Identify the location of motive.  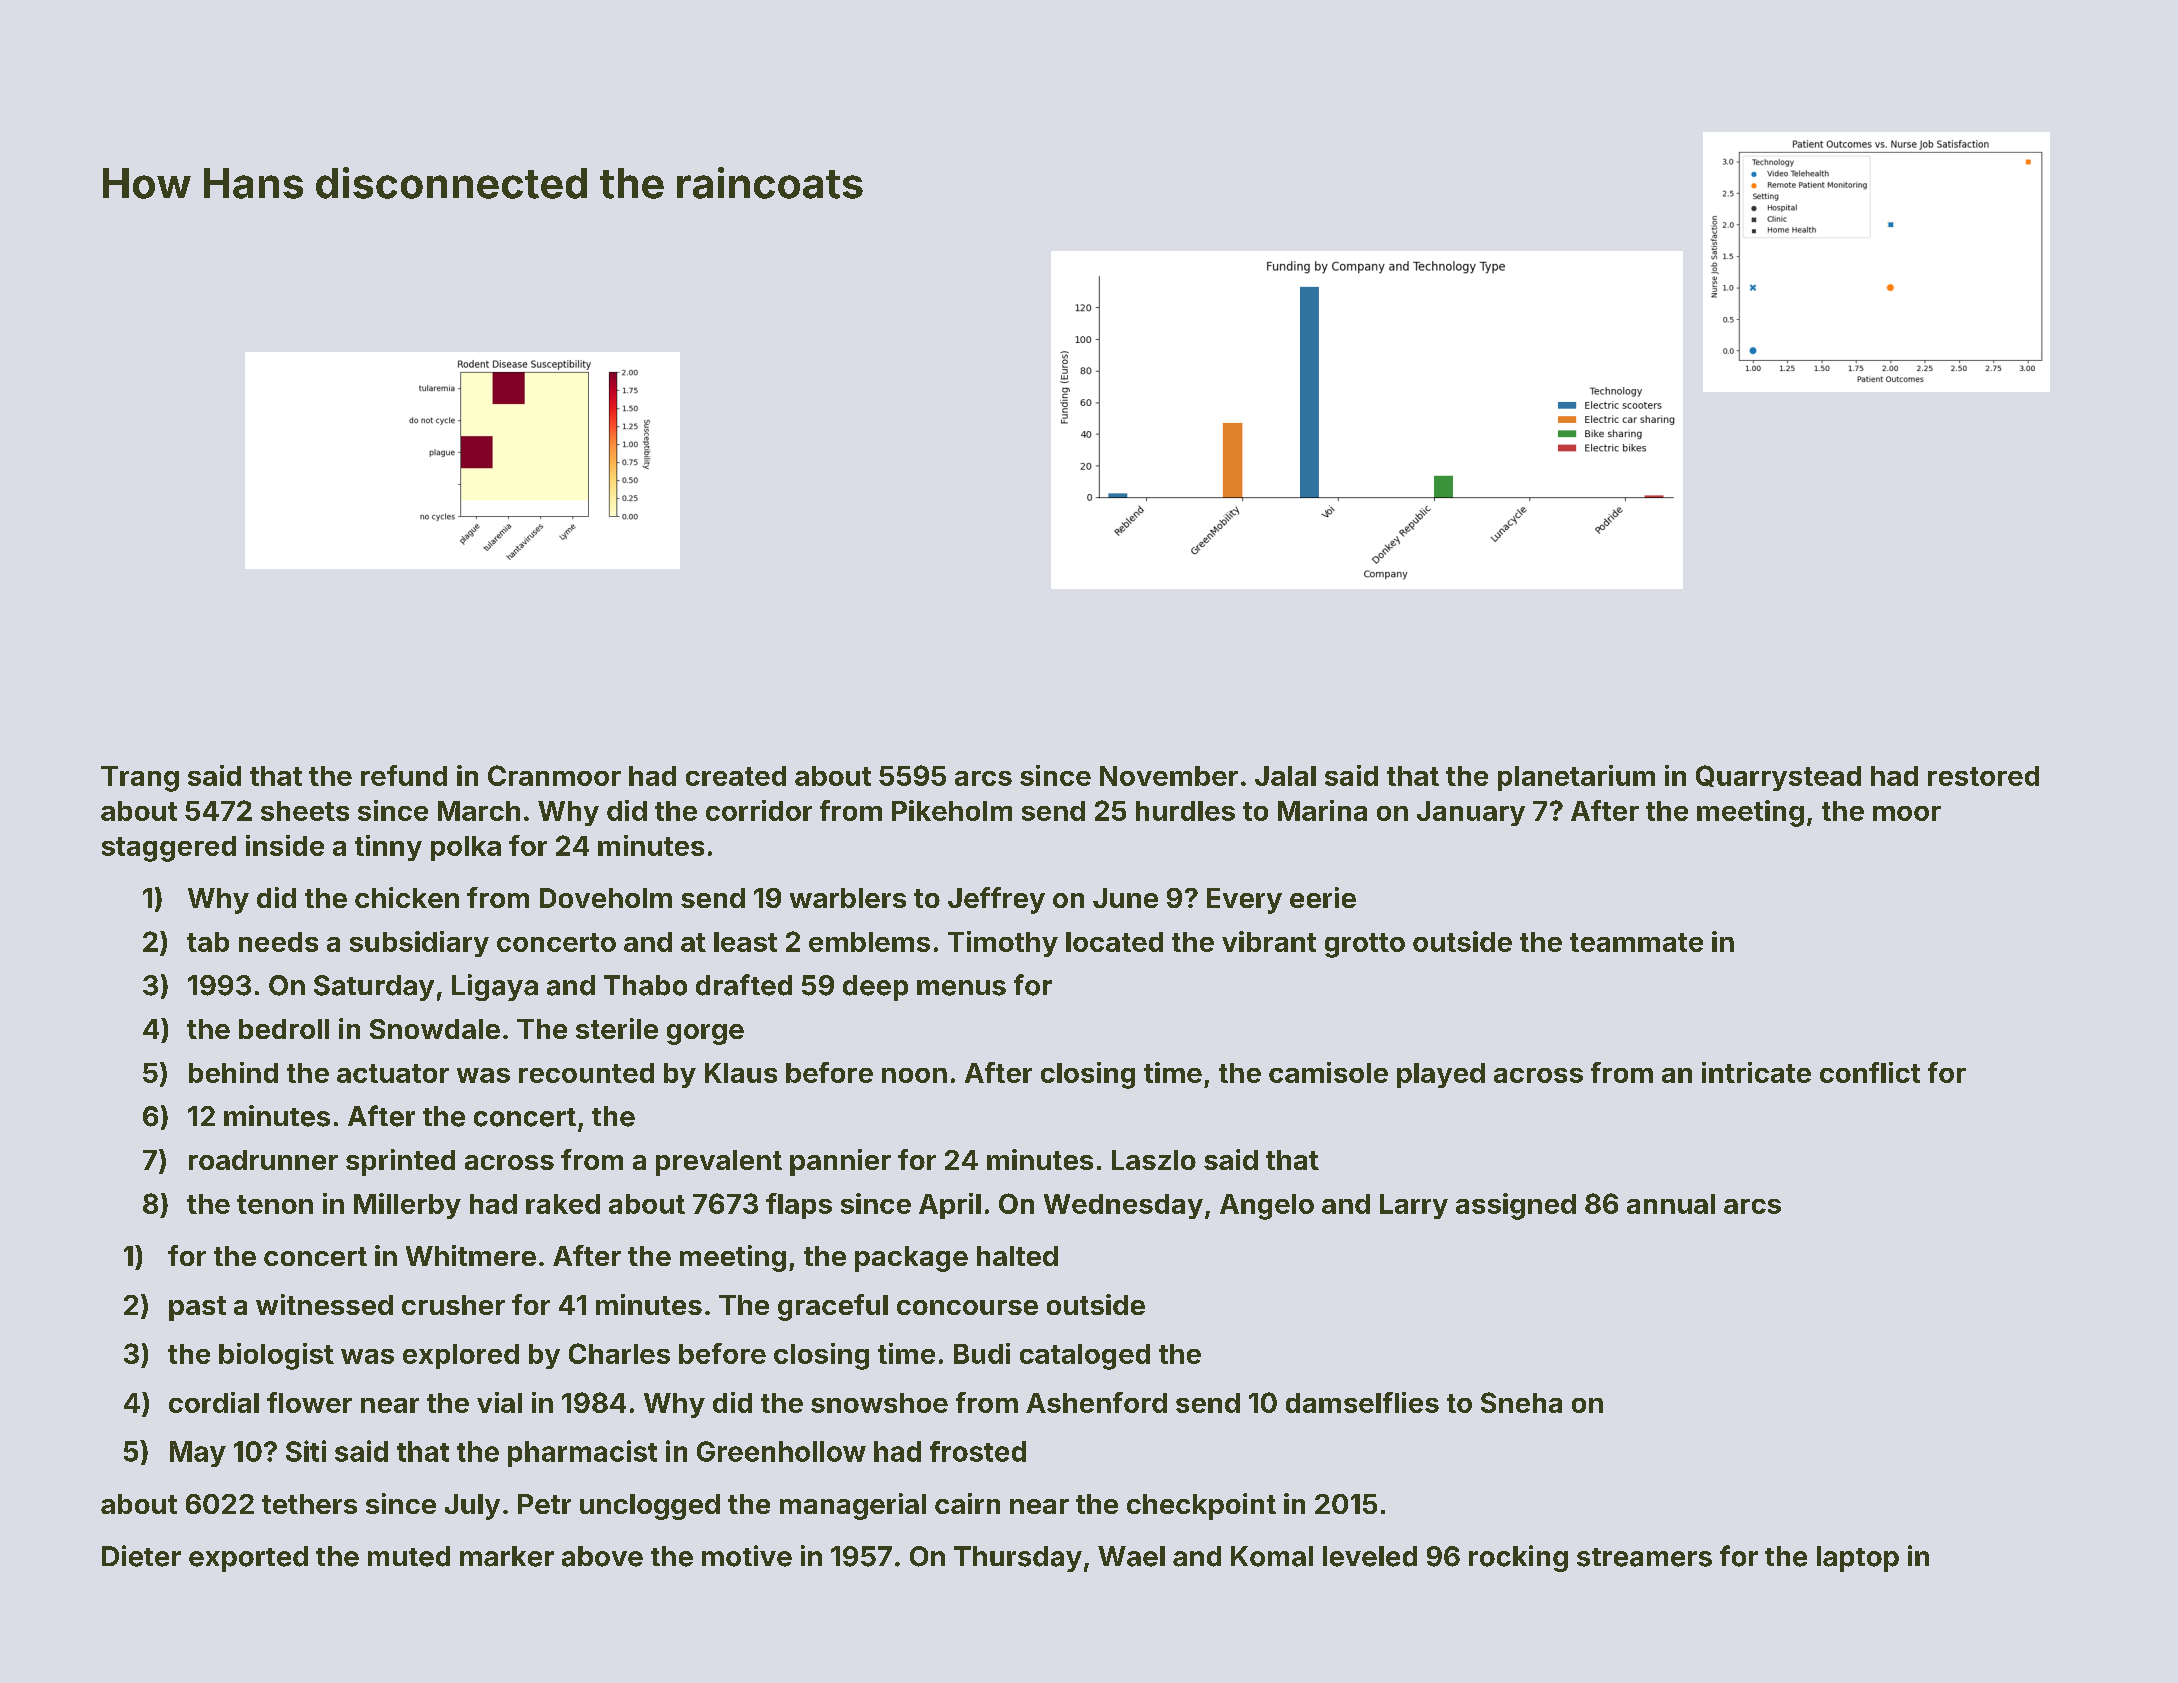
(747, 1556).
